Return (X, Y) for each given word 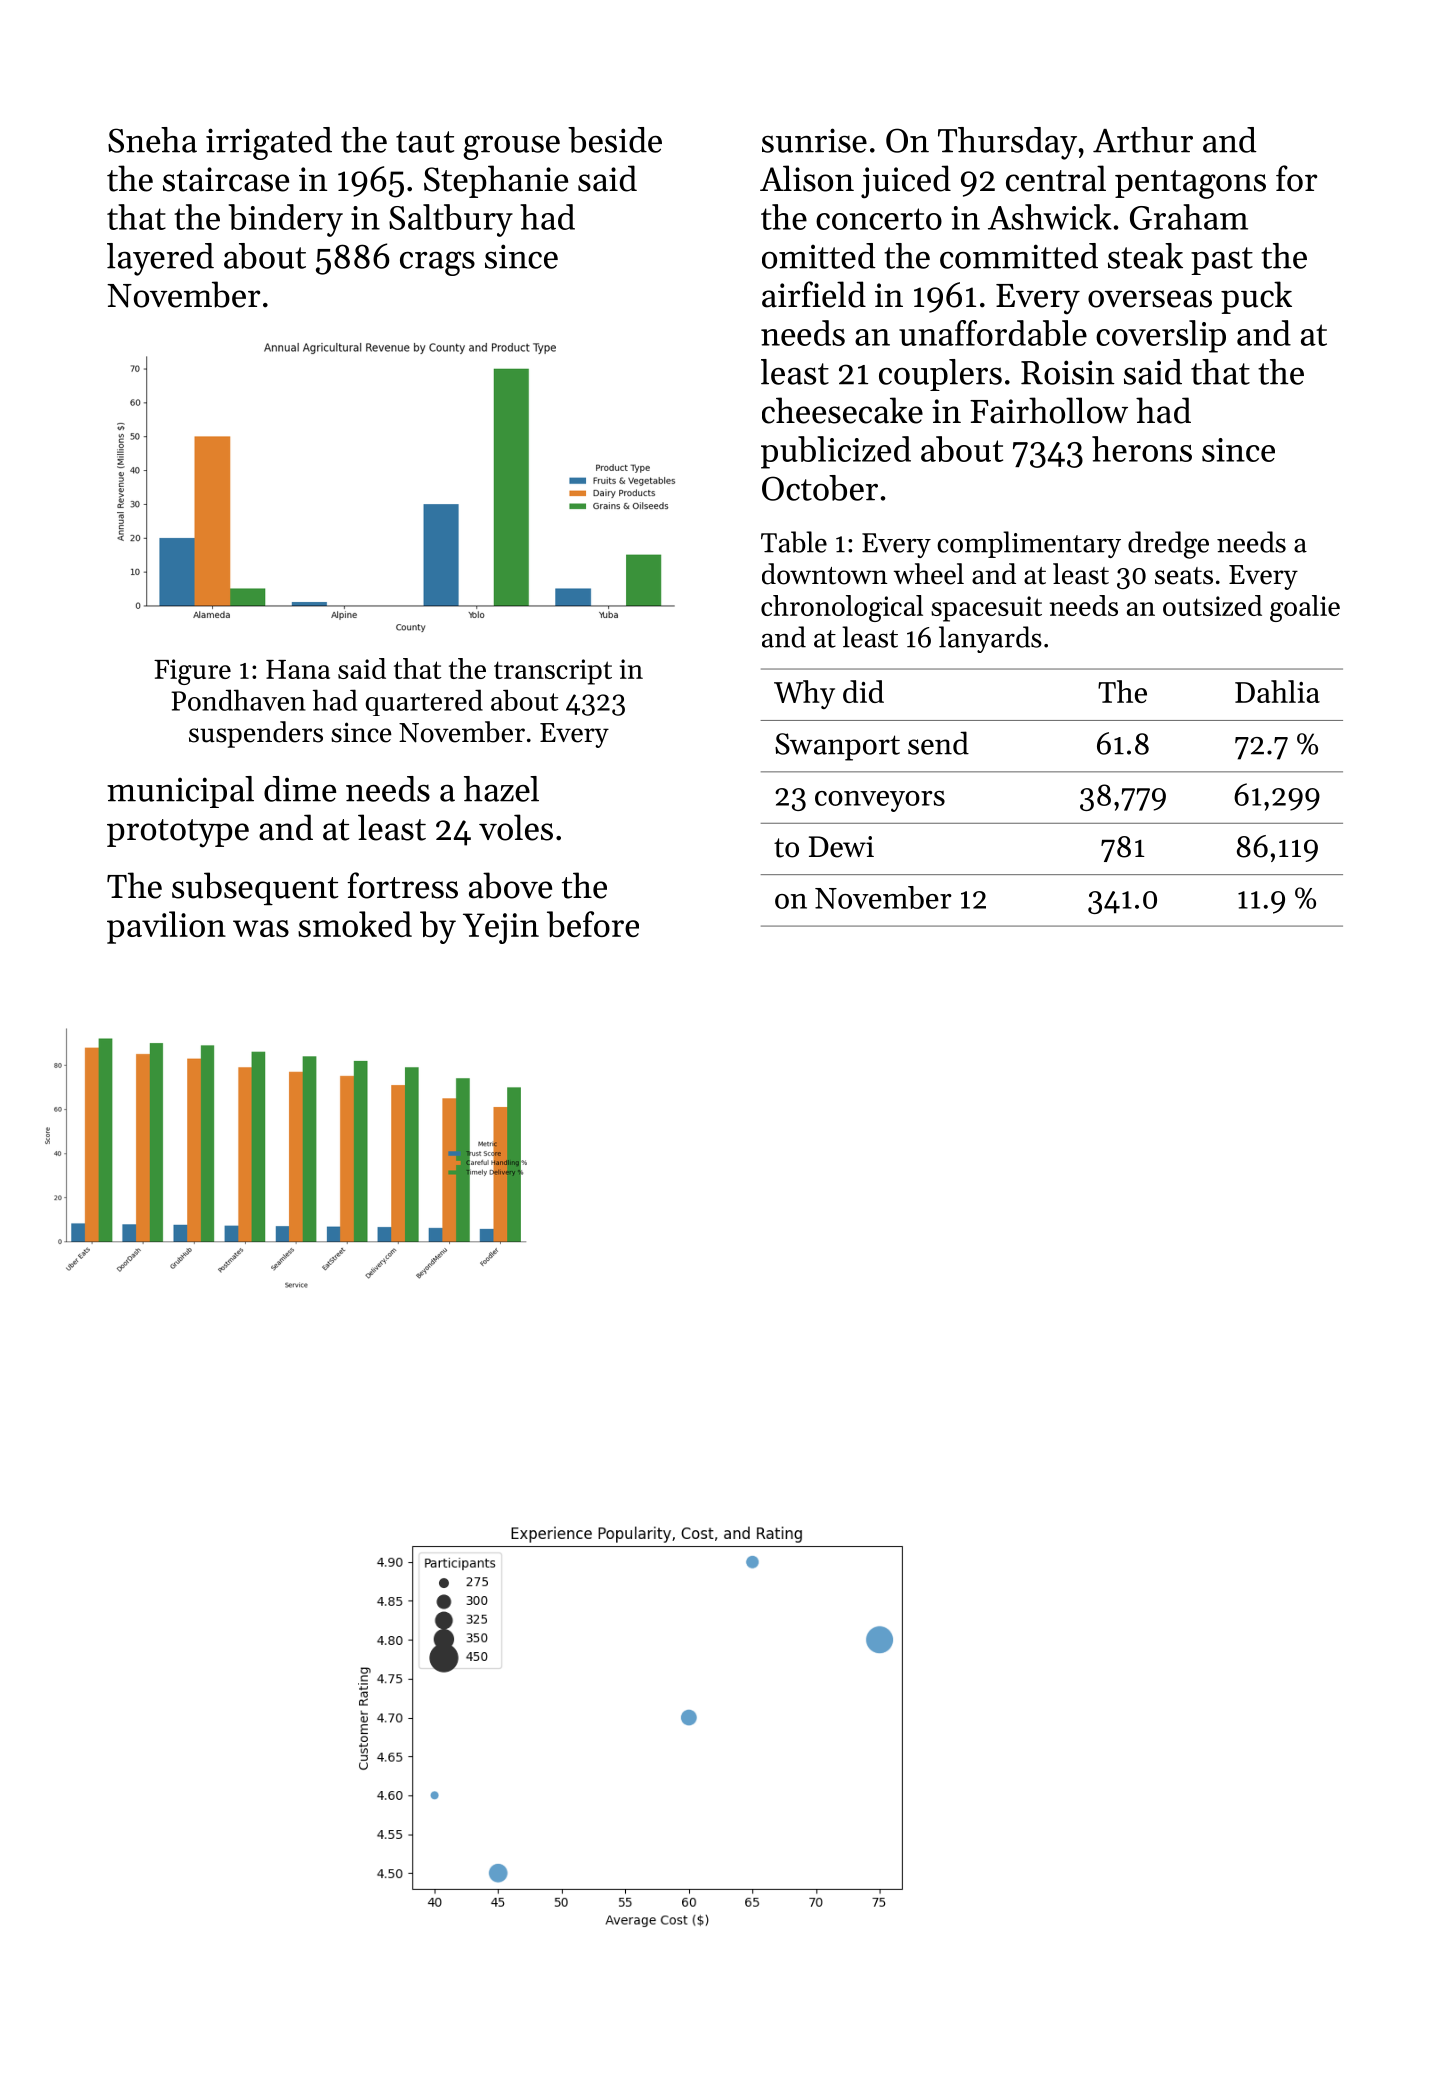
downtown (825, 574)
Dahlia (1277, 691)
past (1222, 261)
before (593, 924)
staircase (226, 179)
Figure (192, 672)
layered (160, 259)
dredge (1168, 545)
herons (1142, 449)
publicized (836, 452)
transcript (553, 672)
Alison (807, 178)
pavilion (166, 927)
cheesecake (842, 410)
